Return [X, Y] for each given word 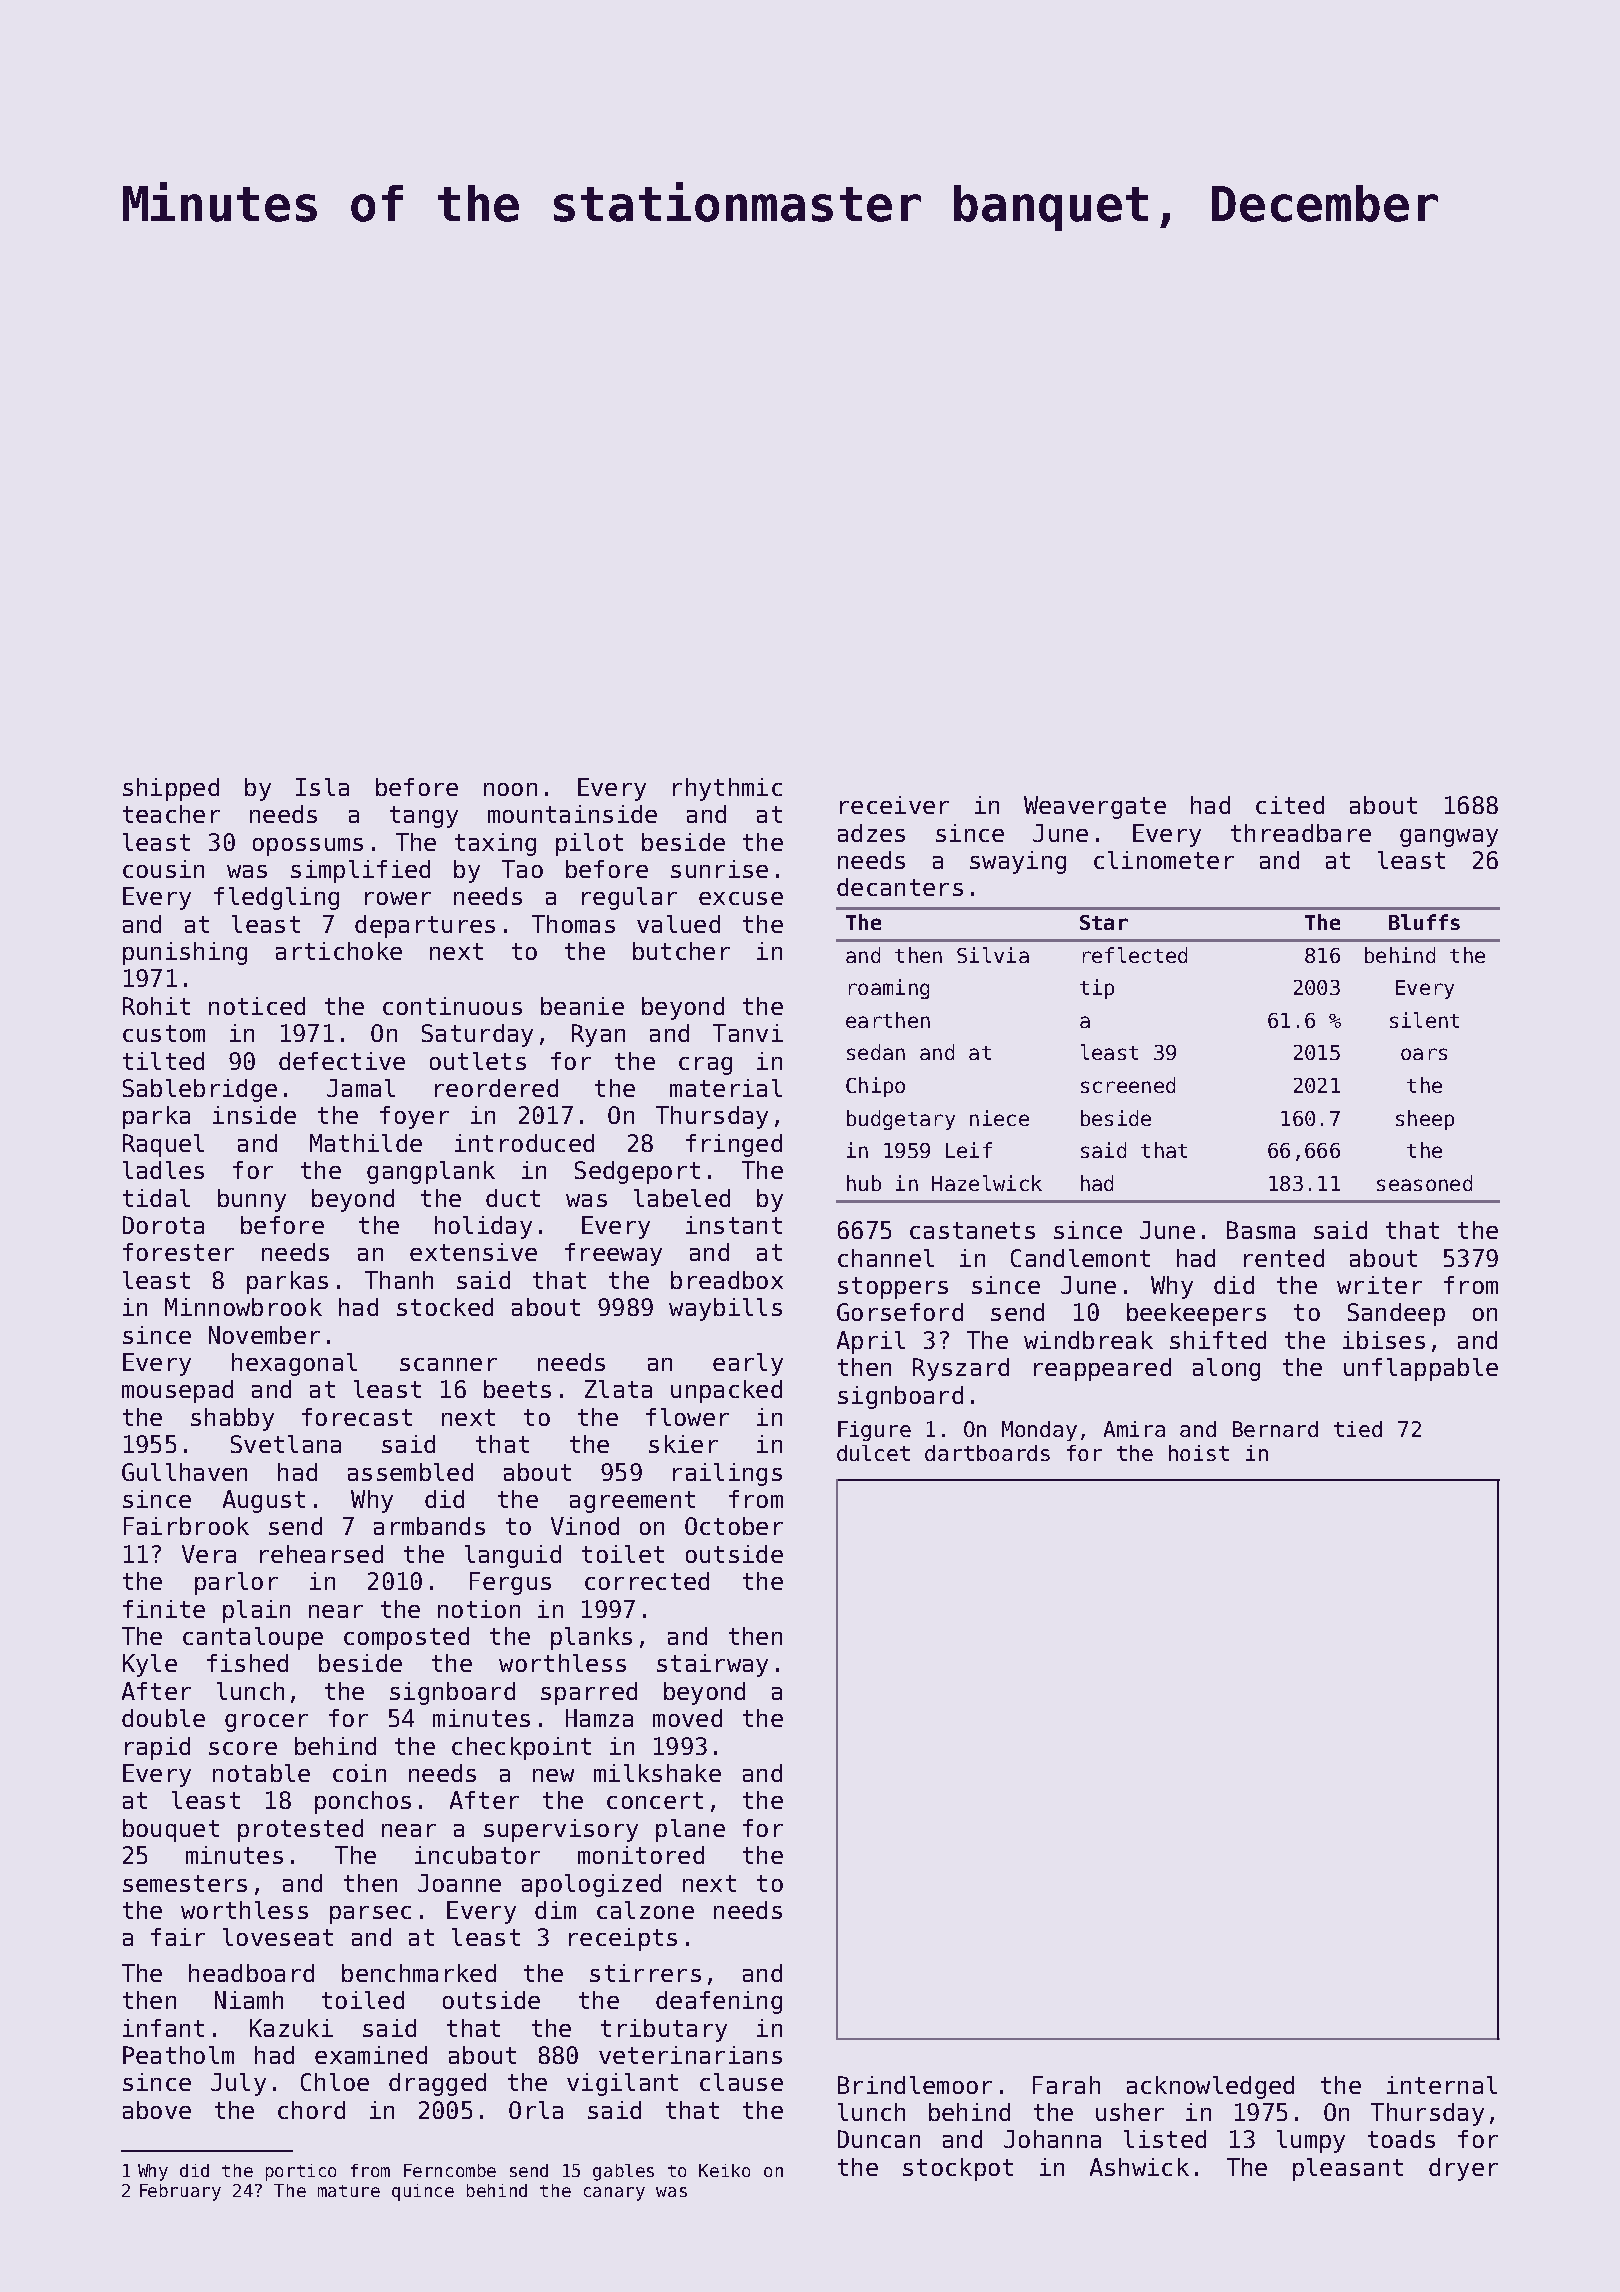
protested [300, 1830]
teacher [171, 814]
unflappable [1421, 1369]
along [1226, 1369]
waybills [725, 1309]
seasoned [1424, 1183]
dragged [437, 2084]
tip [1097, 989]
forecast [357, 1417]
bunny [252, 1200]
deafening [719, 2002]
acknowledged [1210, 2087]
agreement [632, 1502]
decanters [900, 887]
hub [864, 1183]
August [264, 1501]
